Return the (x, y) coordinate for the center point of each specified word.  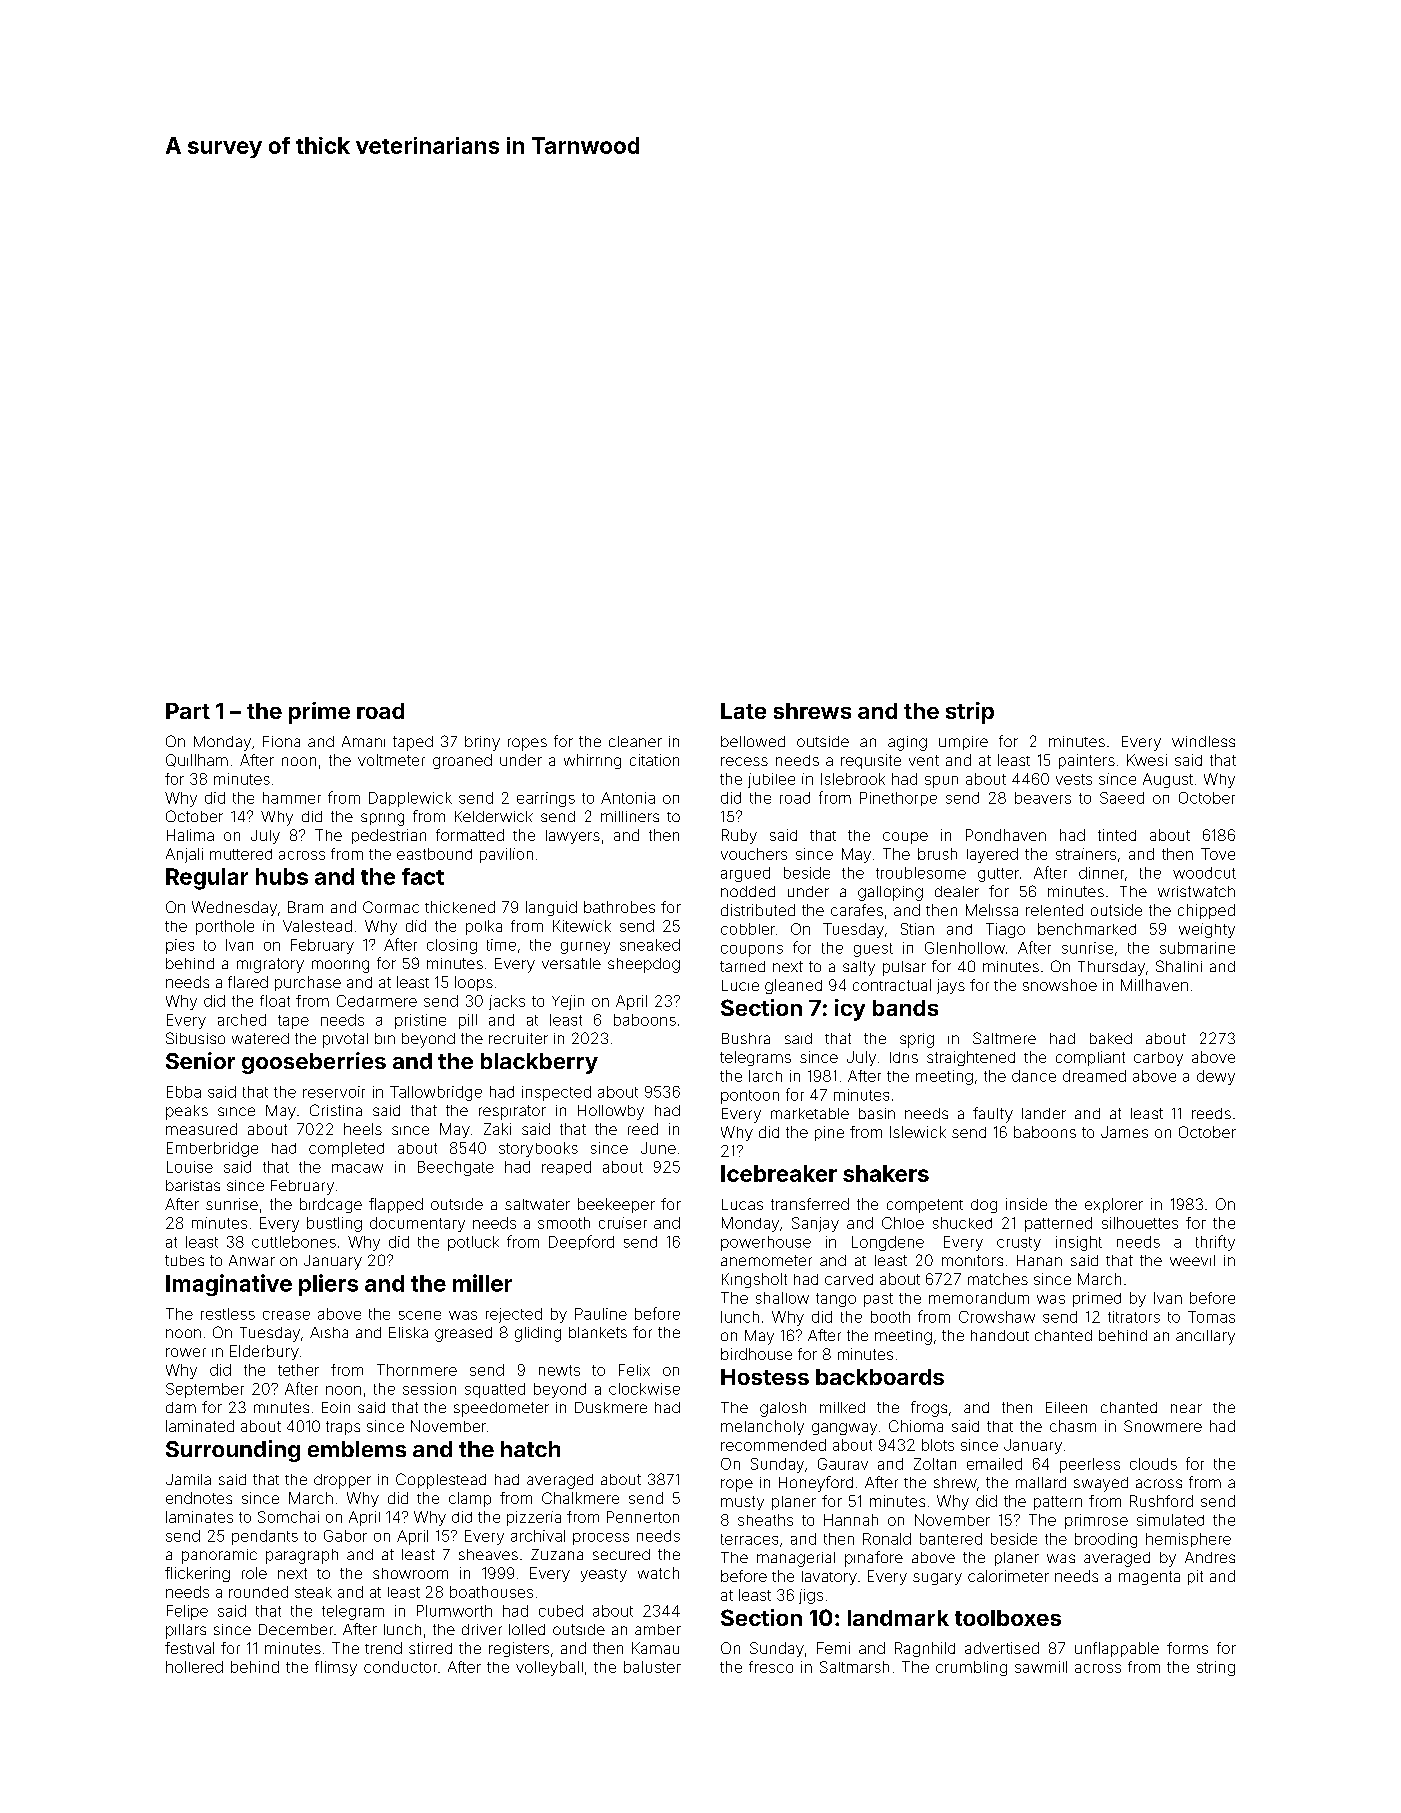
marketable (810, 1113)
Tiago (1005, 930)
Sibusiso (195, 1038)
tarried (742, 966)
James (1124, 1132)
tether (298, 1370)
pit (1195, 1577)
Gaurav (843, 1464)
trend (383, 1648)
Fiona (281, 741)
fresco (771, 1667)
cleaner (635, 741)
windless (1203, 741)
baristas (193, 1185)
